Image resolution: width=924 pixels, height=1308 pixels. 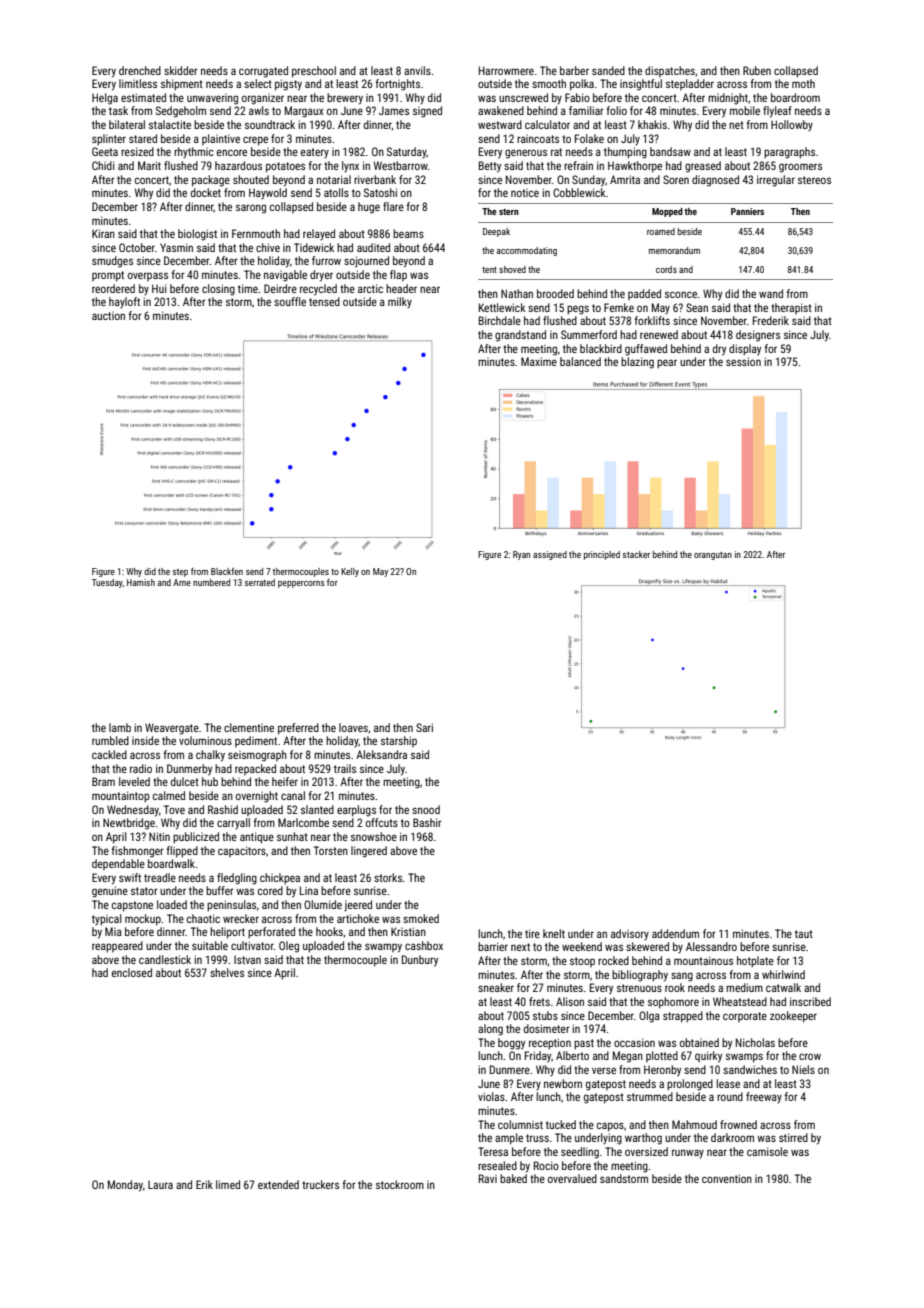 What do you see at coordinates (141, 582) in the page?
I see `Hamish` at bounding box center [141, 582].
